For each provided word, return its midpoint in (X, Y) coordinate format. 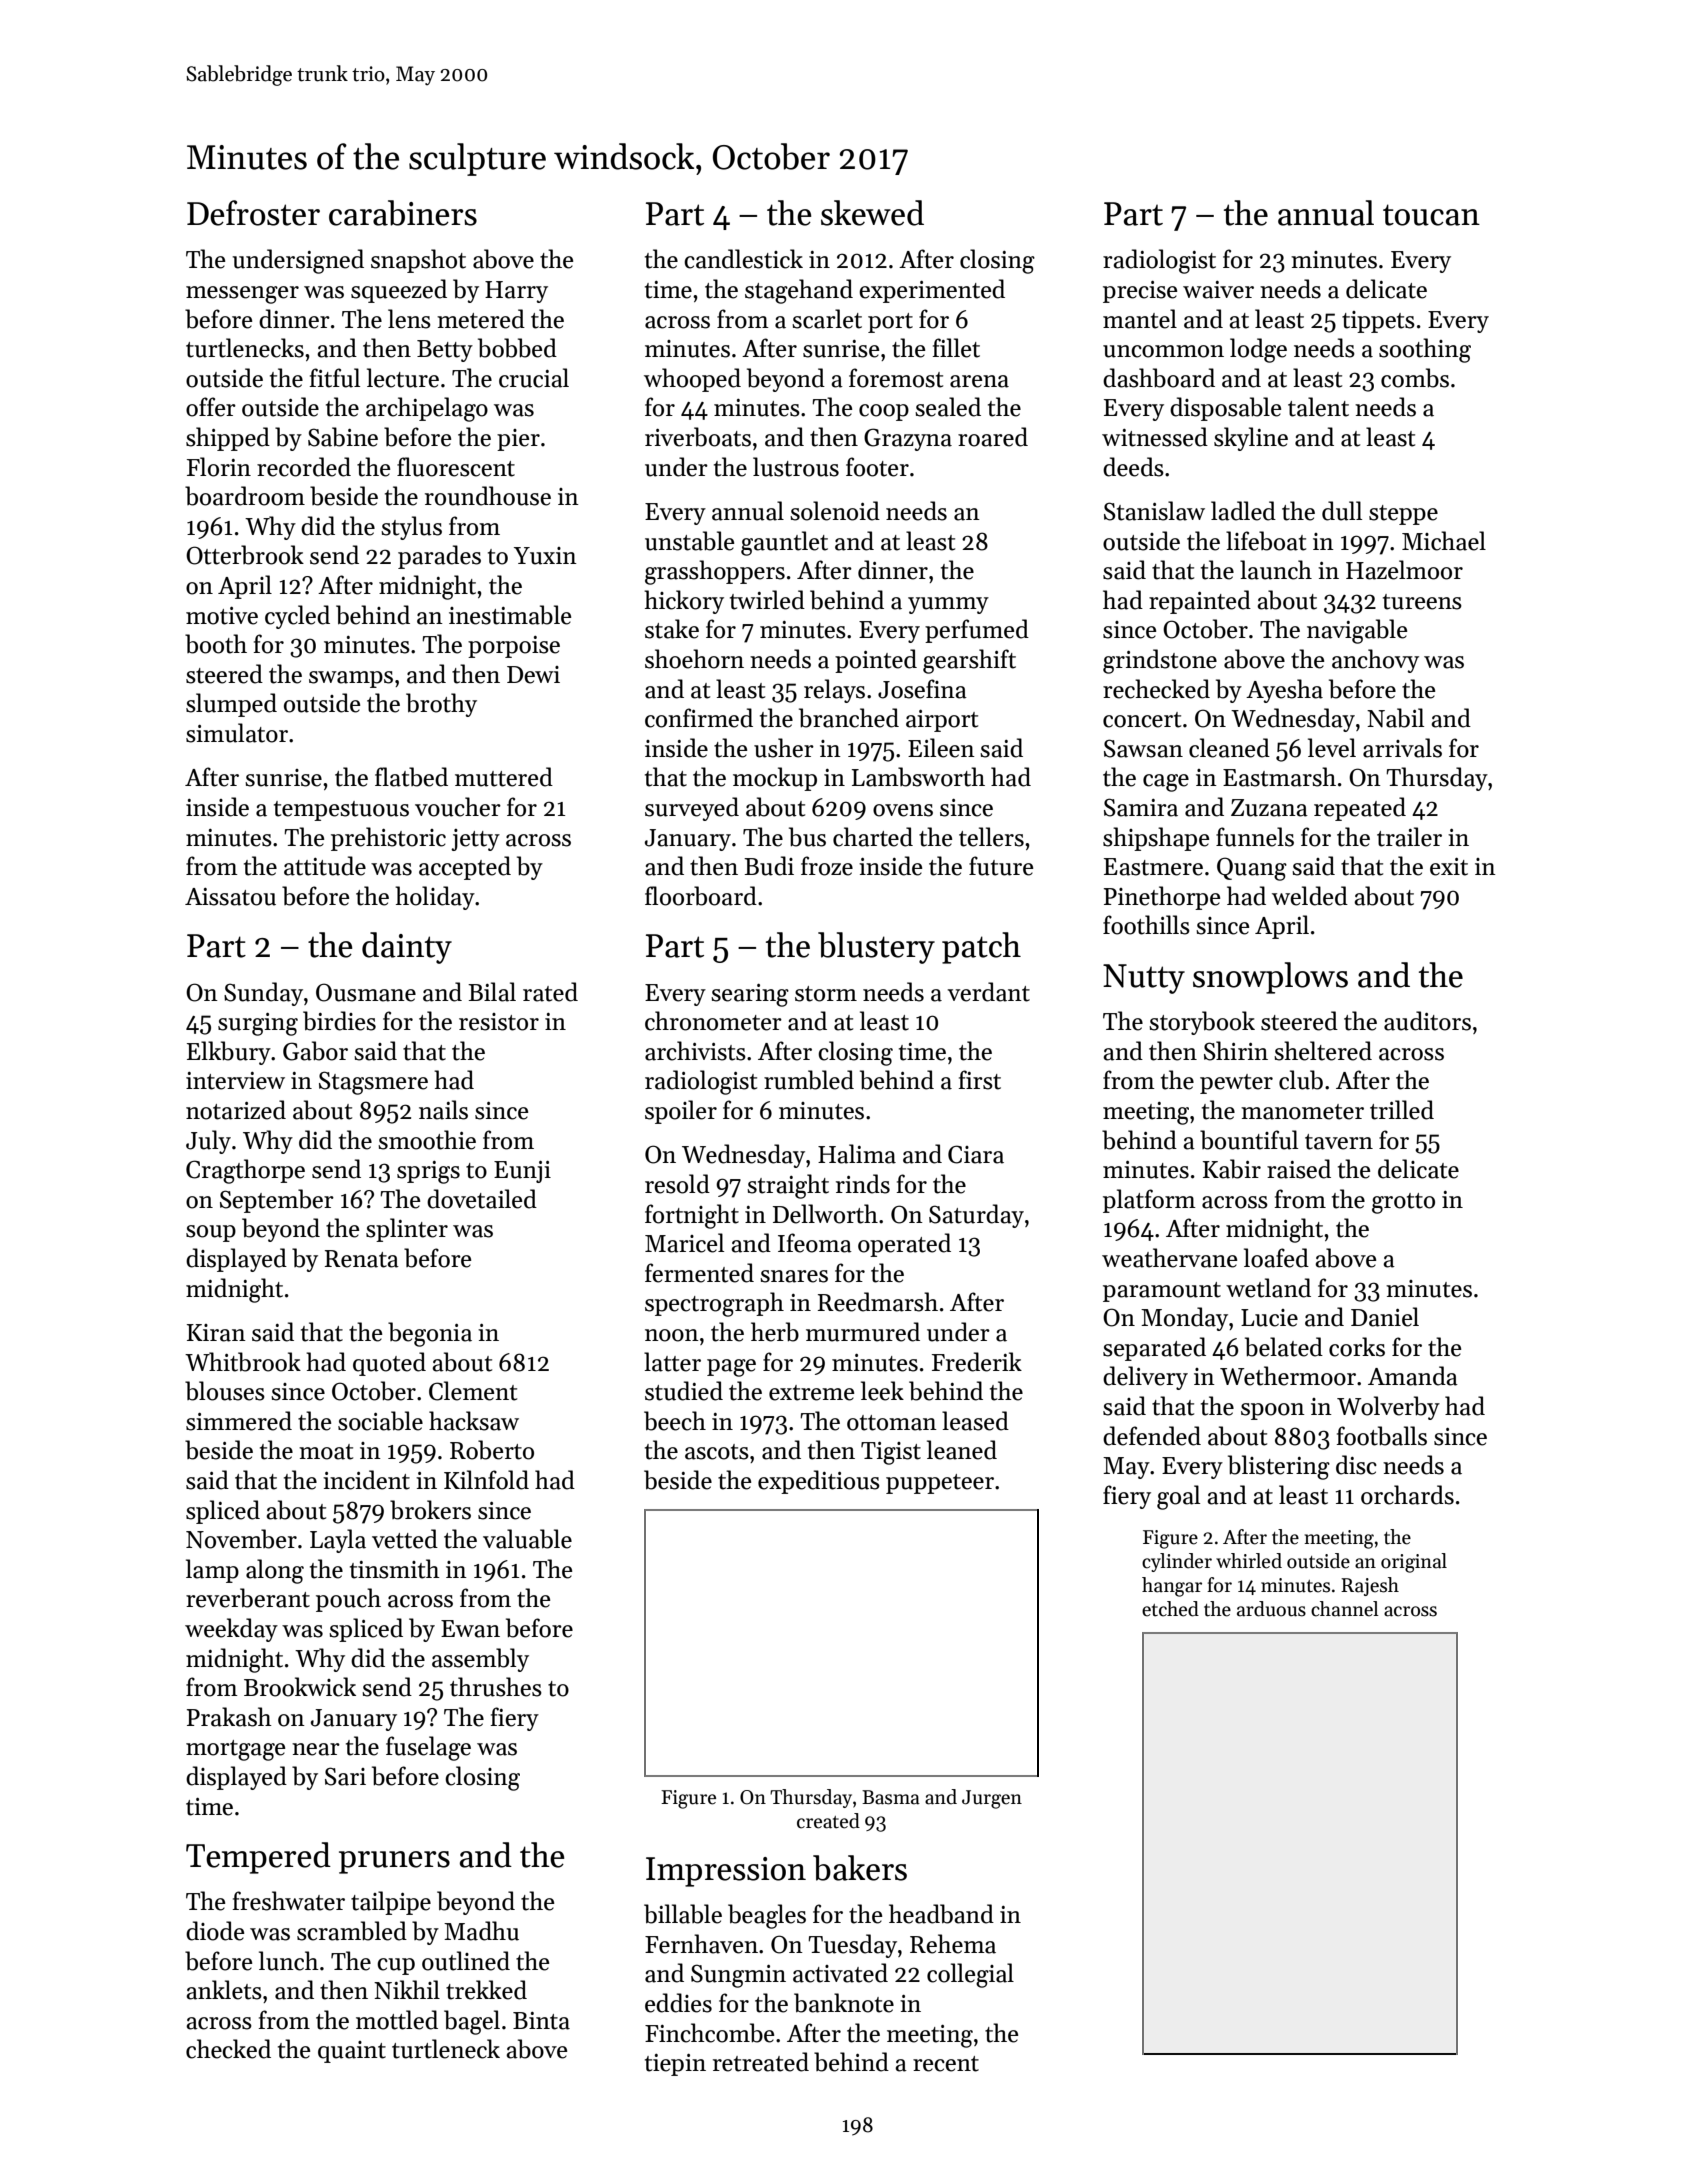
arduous (1271, 1609)
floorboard (701, 896)
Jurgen (992, 1799)
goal (1178, 1497)
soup (211, 1233)
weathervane (1169, 1258)
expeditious (819, 1482)
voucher (458, 807)
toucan (1431, 215)
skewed (872, 213)
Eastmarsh (1279, 777)
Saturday (976, 1216)
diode (215, 1931)
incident (366, 1480)
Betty (445, 351)
